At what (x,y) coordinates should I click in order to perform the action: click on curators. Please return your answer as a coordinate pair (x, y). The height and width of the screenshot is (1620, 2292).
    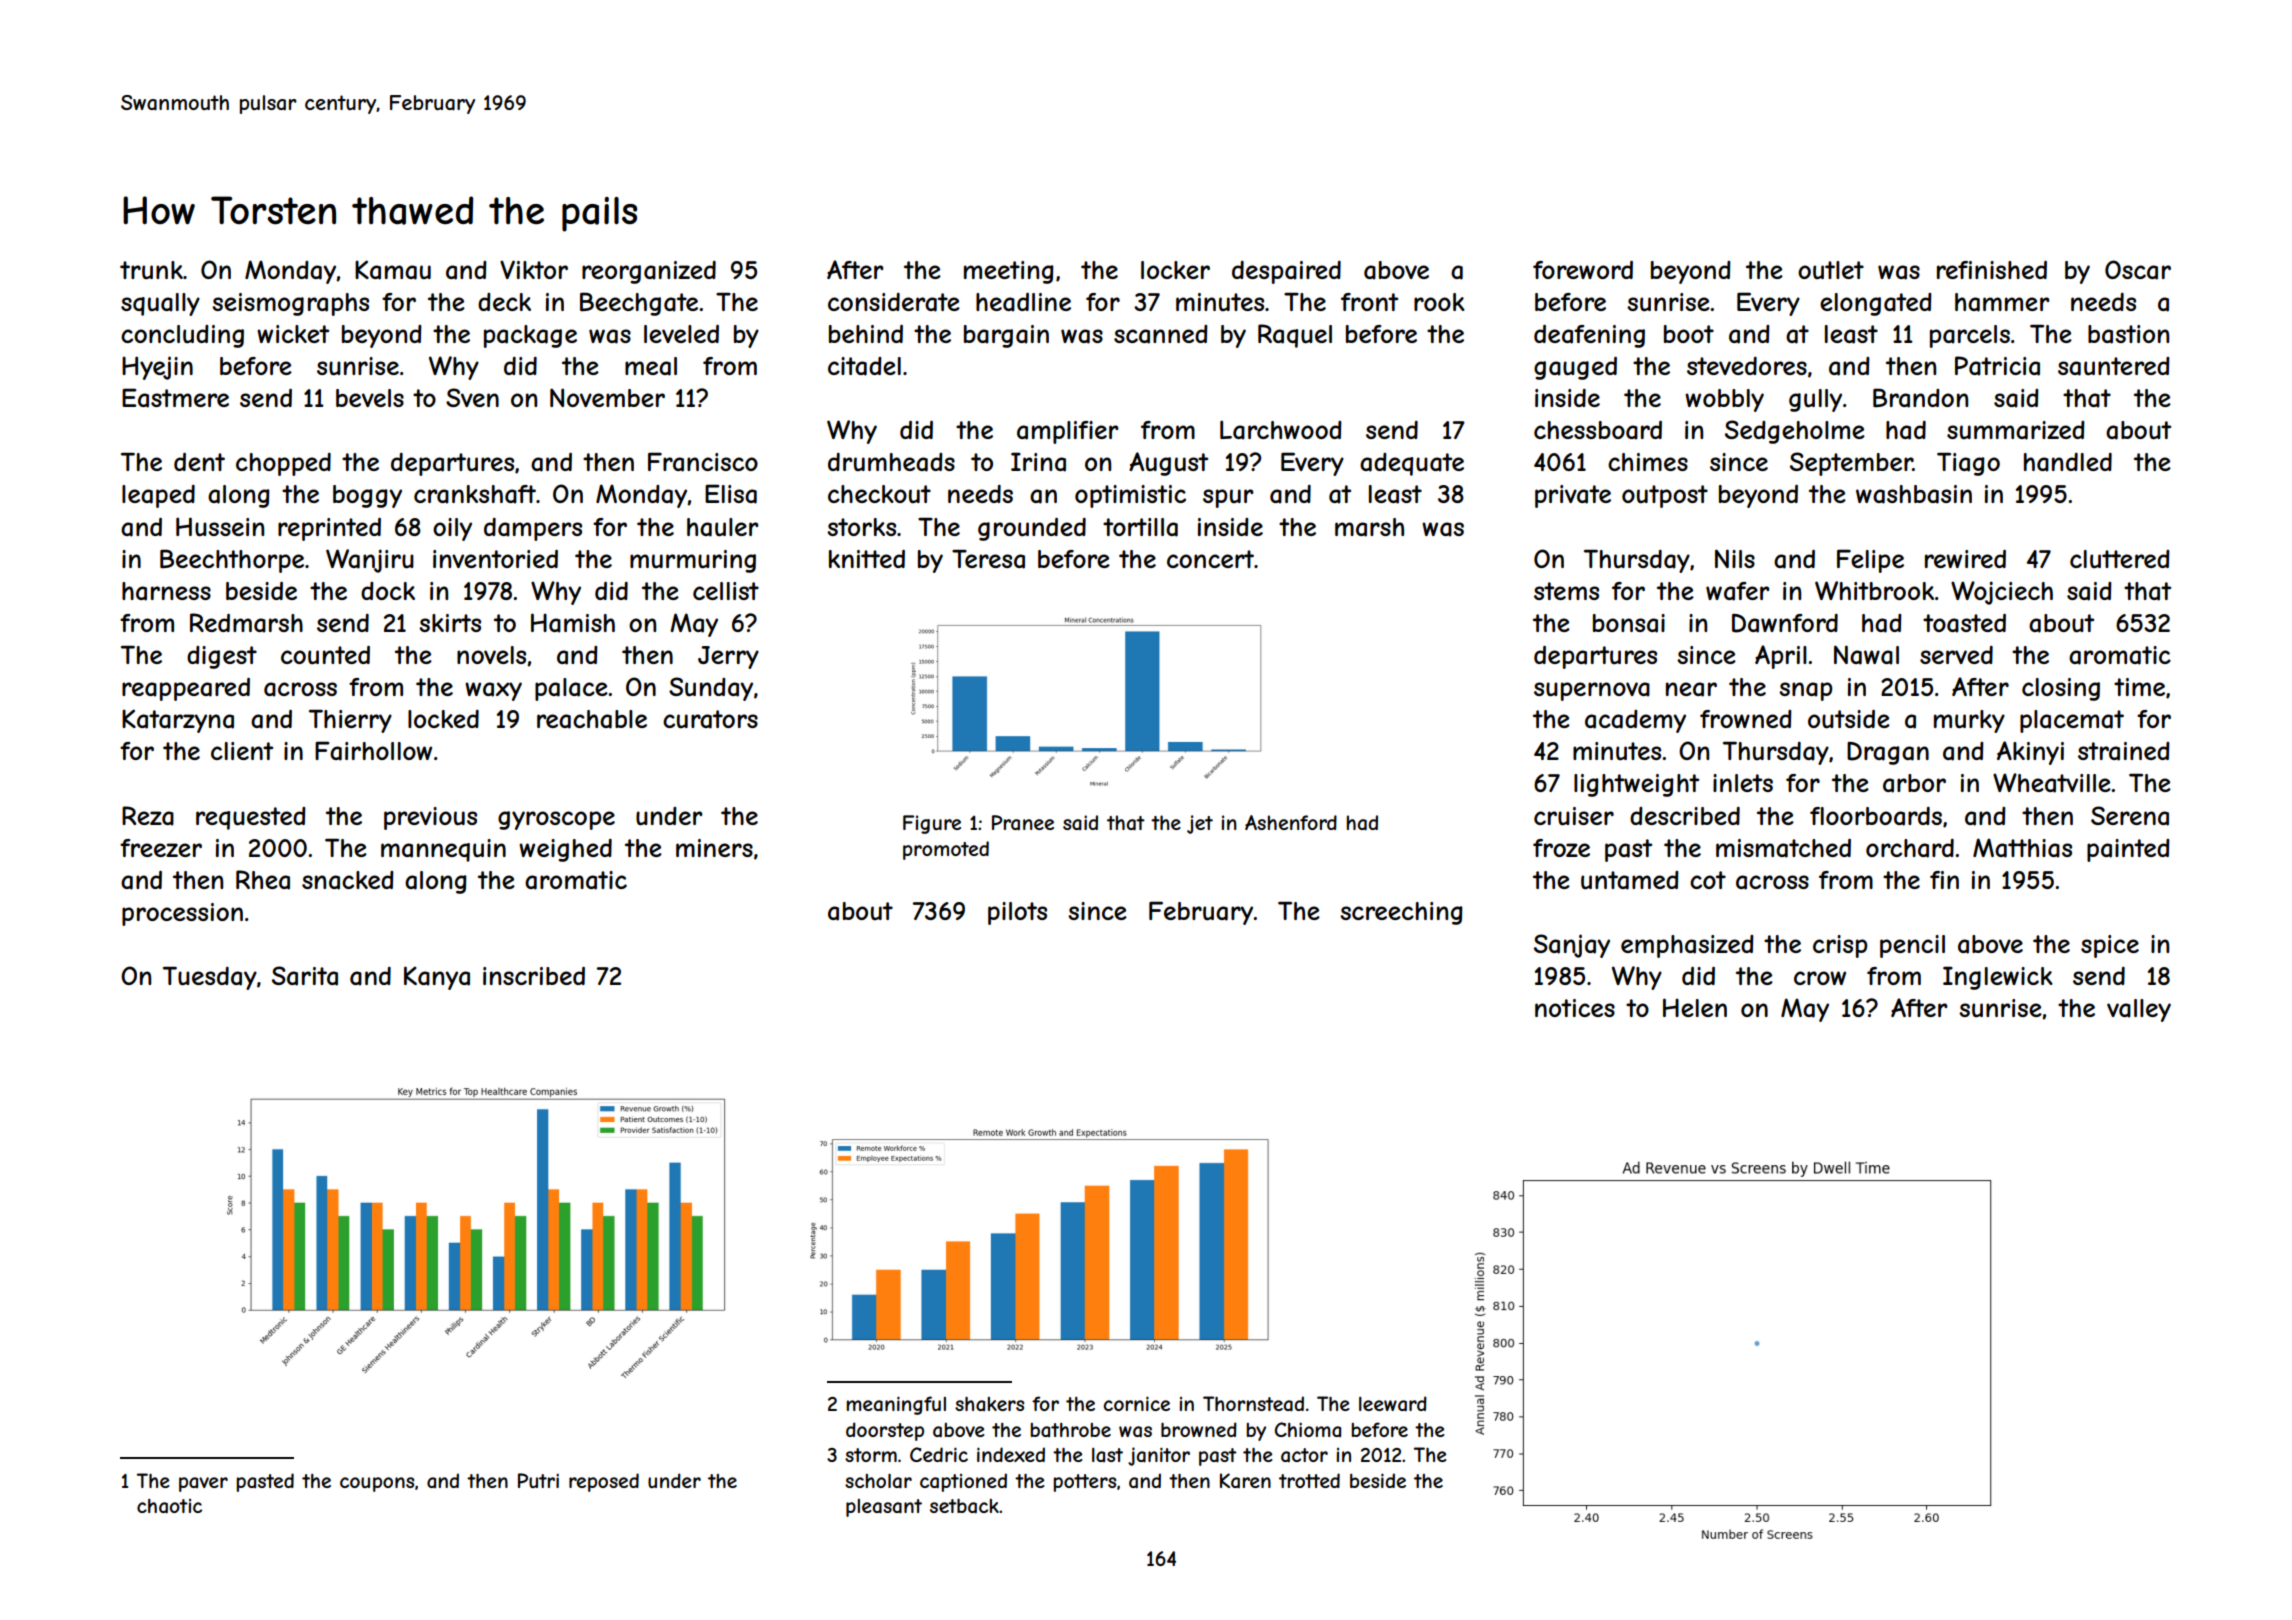
    Looking at the image, I should click on (710, 719).
